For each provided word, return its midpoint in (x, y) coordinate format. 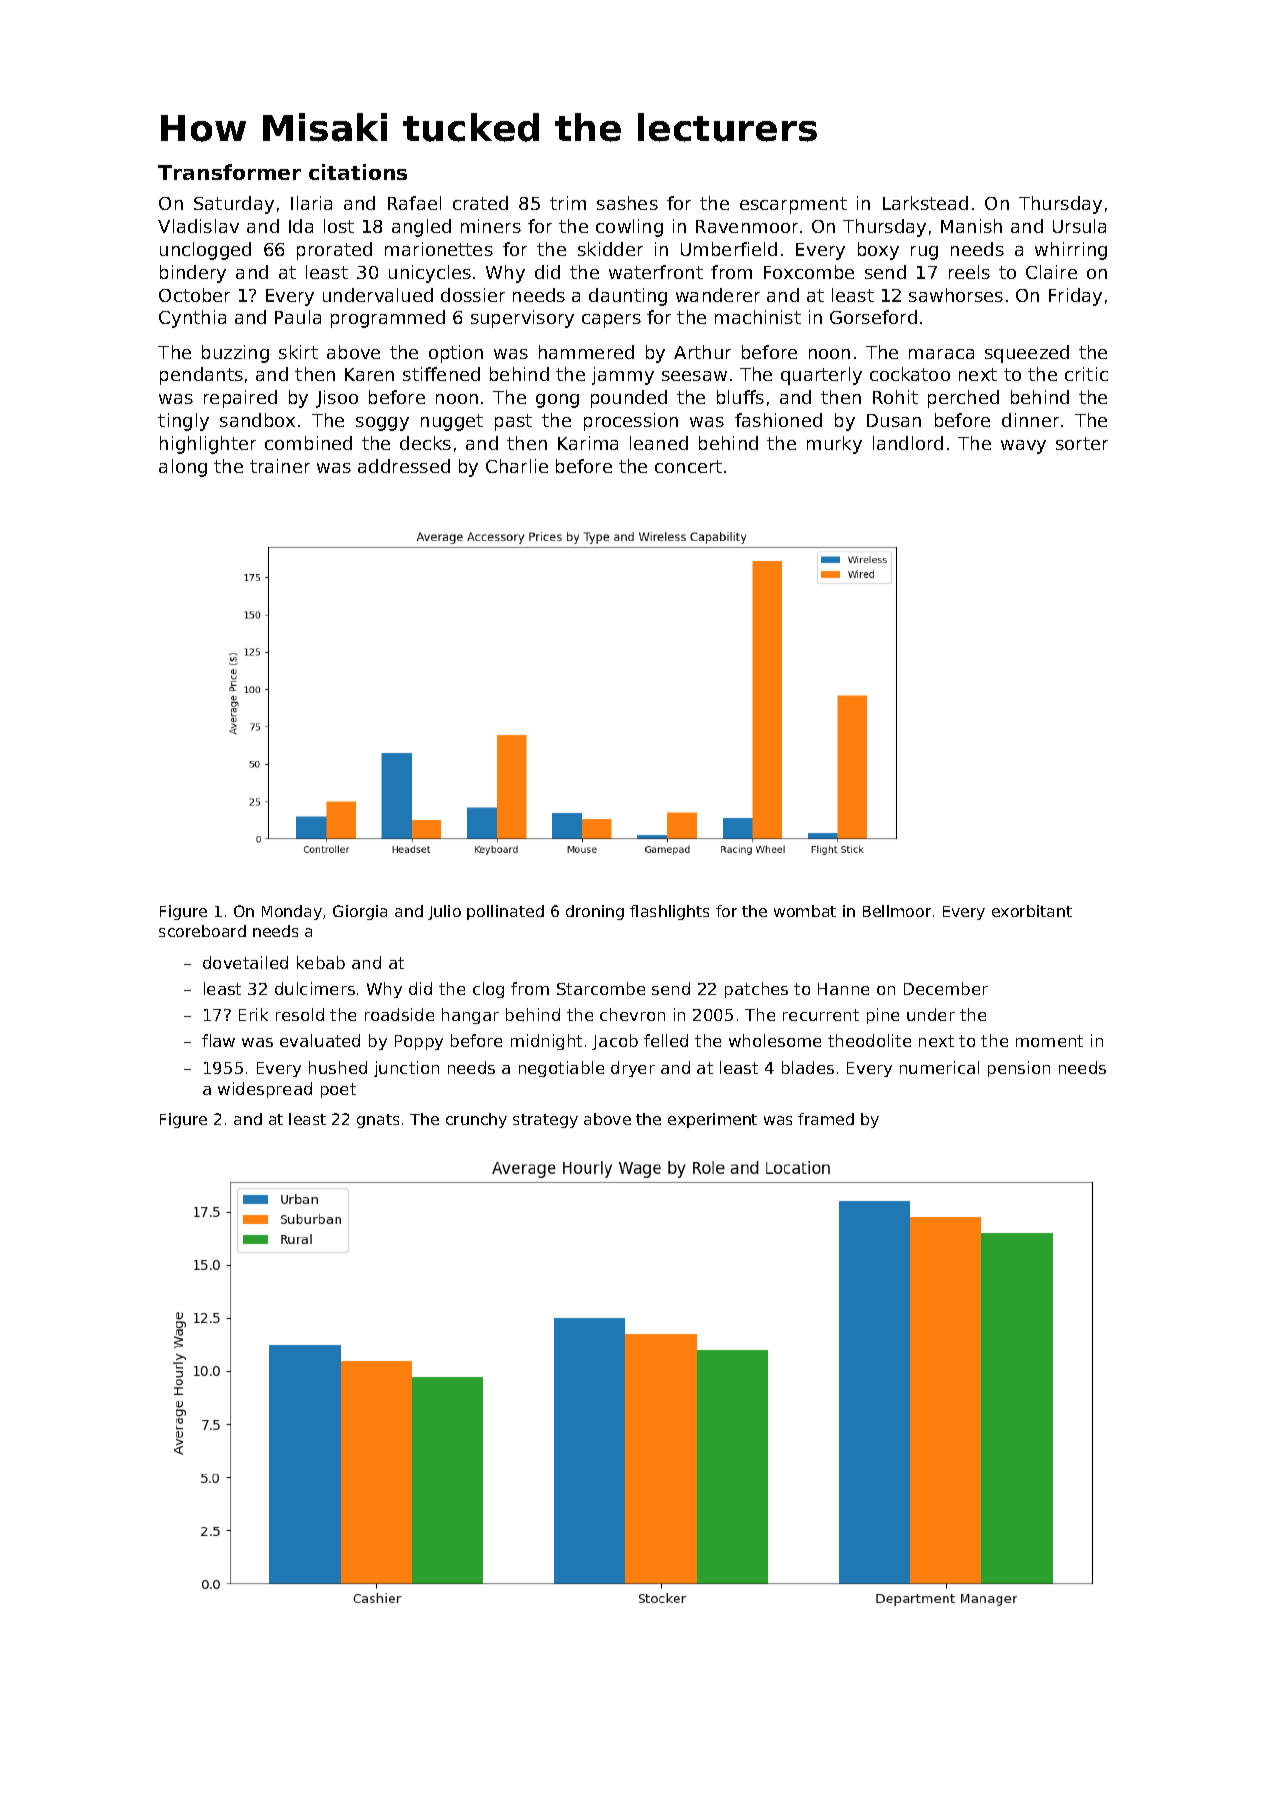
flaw (218, 1040)
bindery (193, 274)
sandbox (257, 420)
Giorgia (360, 912)
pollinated (505, 912)
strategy (545, 1121)
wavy (1023, 447)
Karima (588, 443)
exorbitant (1032, 911)
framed (826, 1119)
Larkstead (925, 203)
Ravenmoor (747, 226)
